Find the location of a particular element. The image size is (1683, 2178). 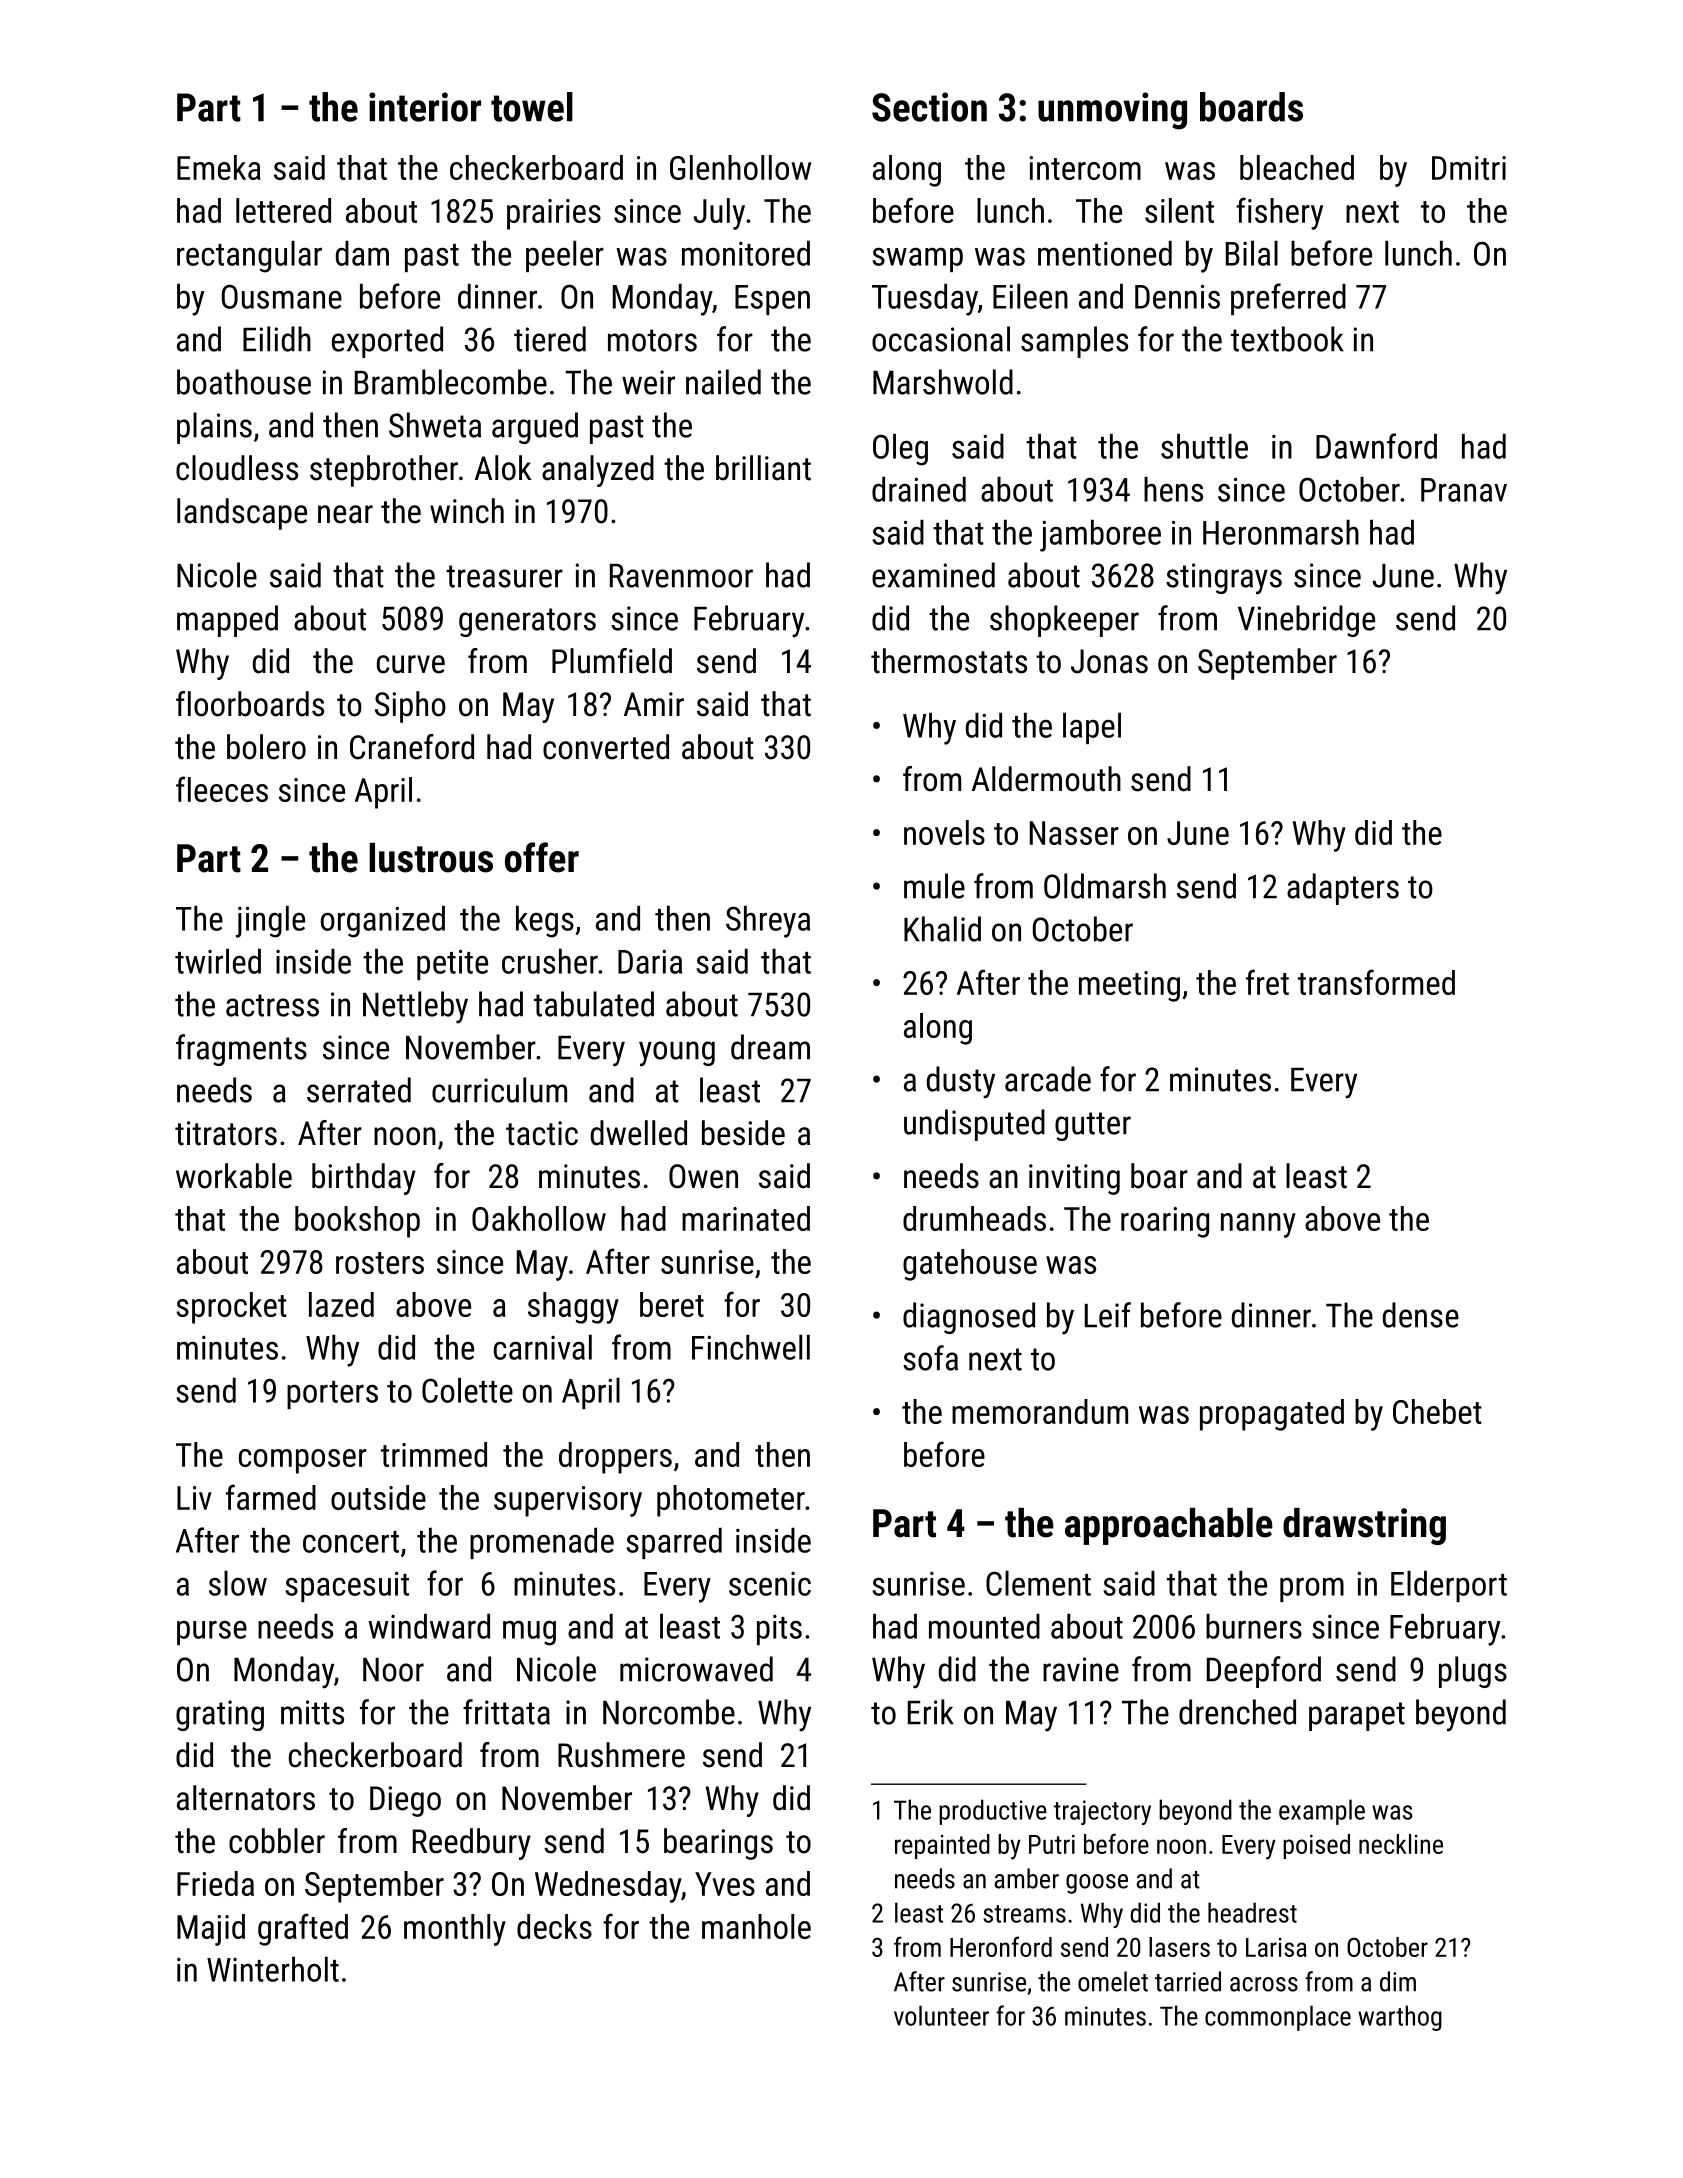

Eileen is located at coordinates (1030, 296).
